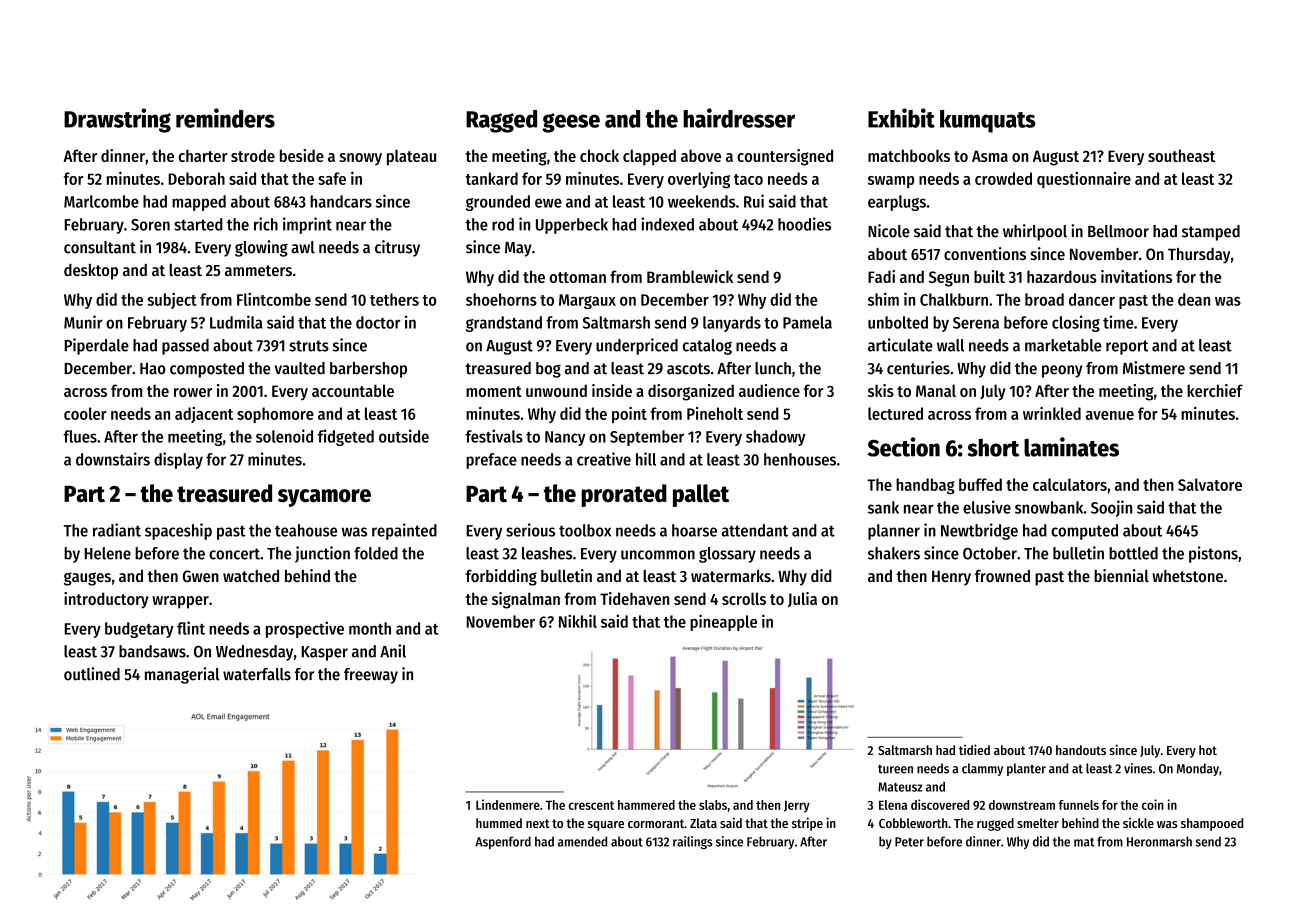  What do you see at coordinates (582, 841) in the image?
I see `amended` at bounding box center [582, 841].
